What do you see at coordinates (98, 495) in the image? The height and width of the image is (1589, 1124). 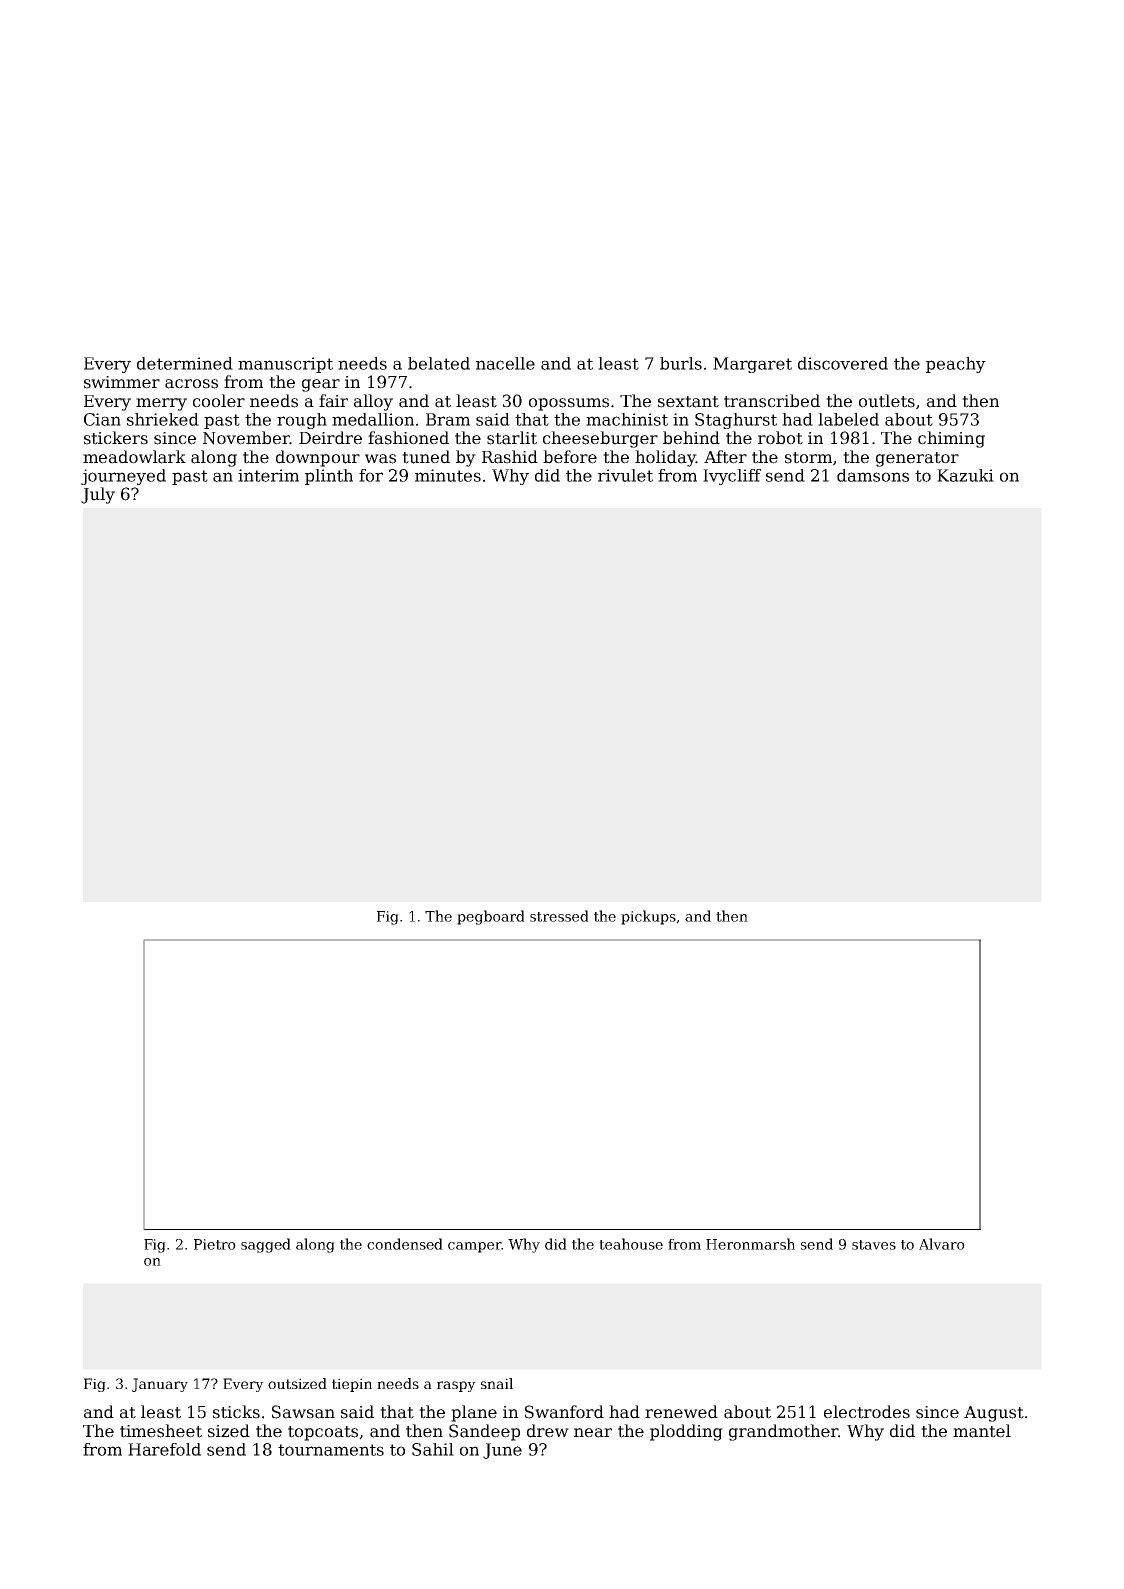 I see `July` at bounding box center [98, 495].
